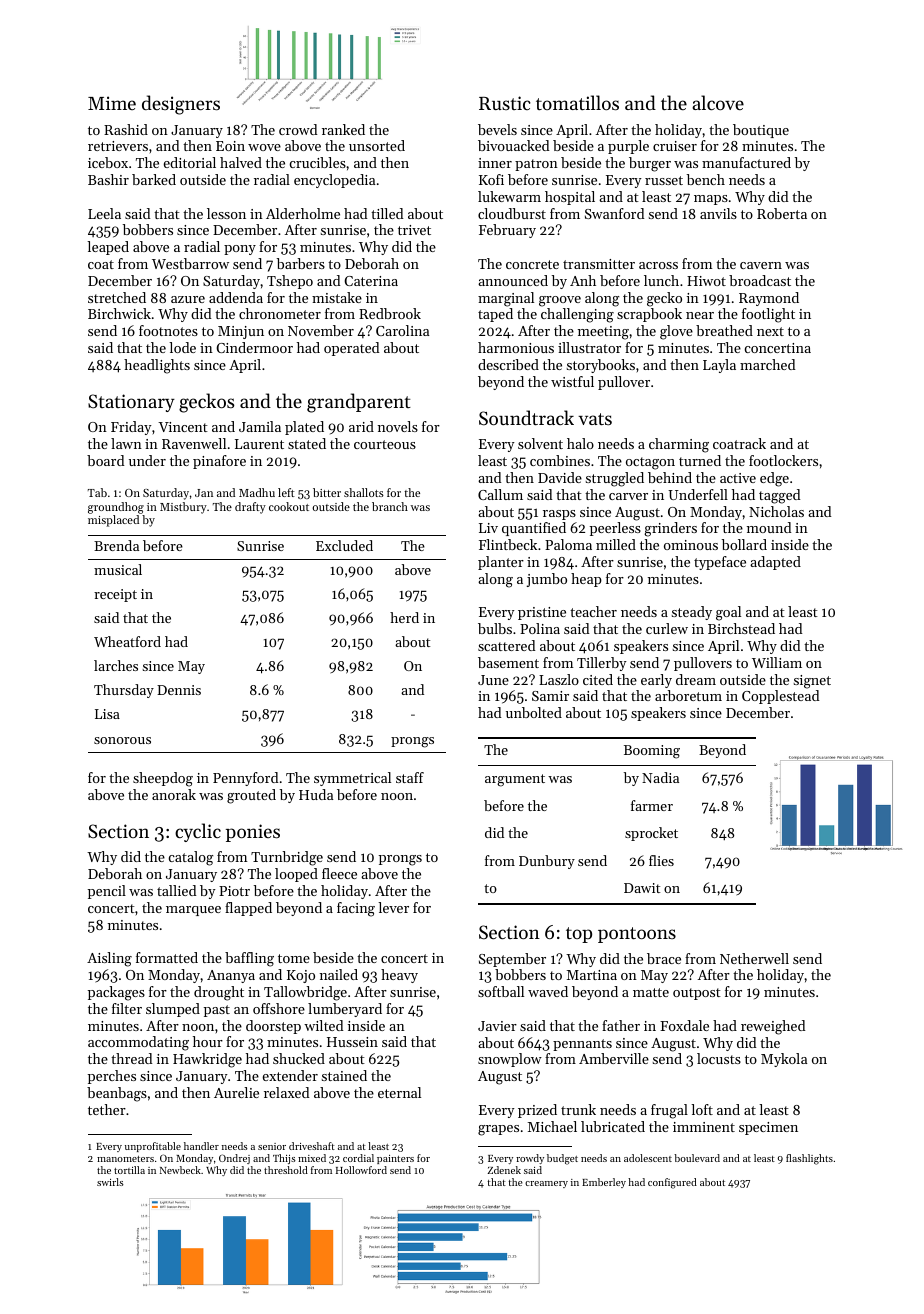  I want to click on filter, so click(127, 1008).
